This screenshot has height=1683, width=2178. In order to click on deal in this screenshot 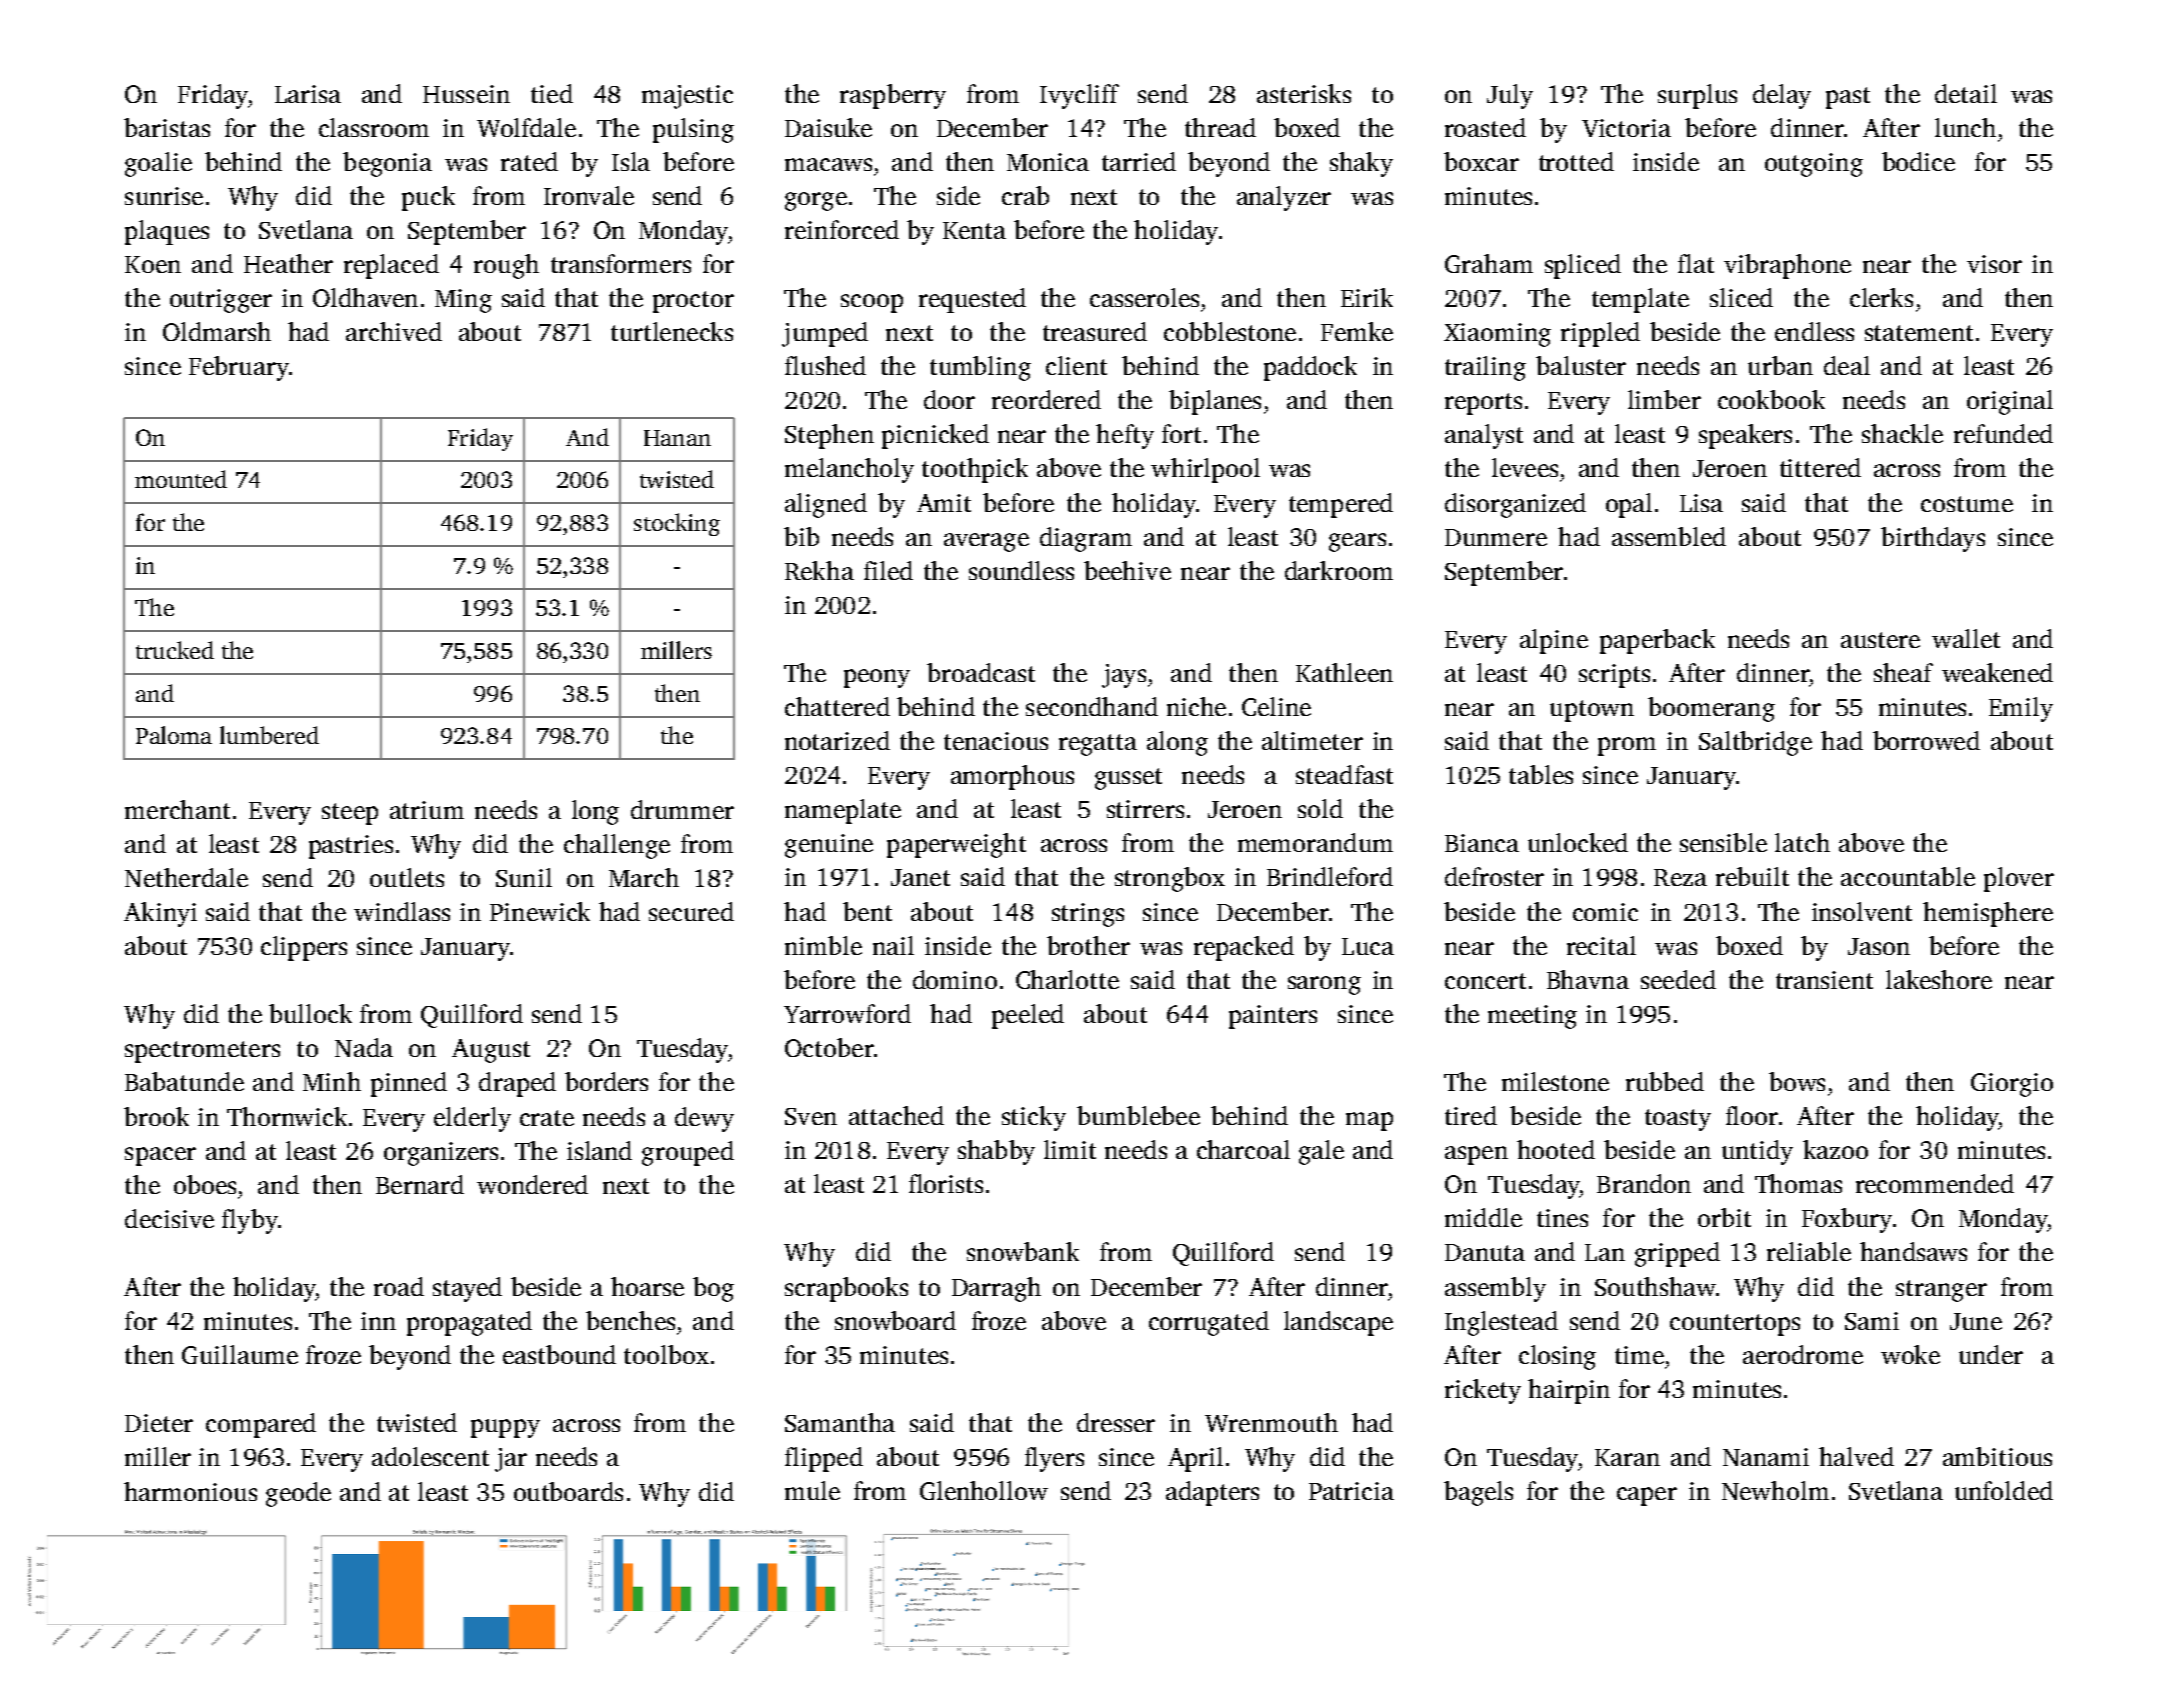, I will do `click(1847, 365)`.
